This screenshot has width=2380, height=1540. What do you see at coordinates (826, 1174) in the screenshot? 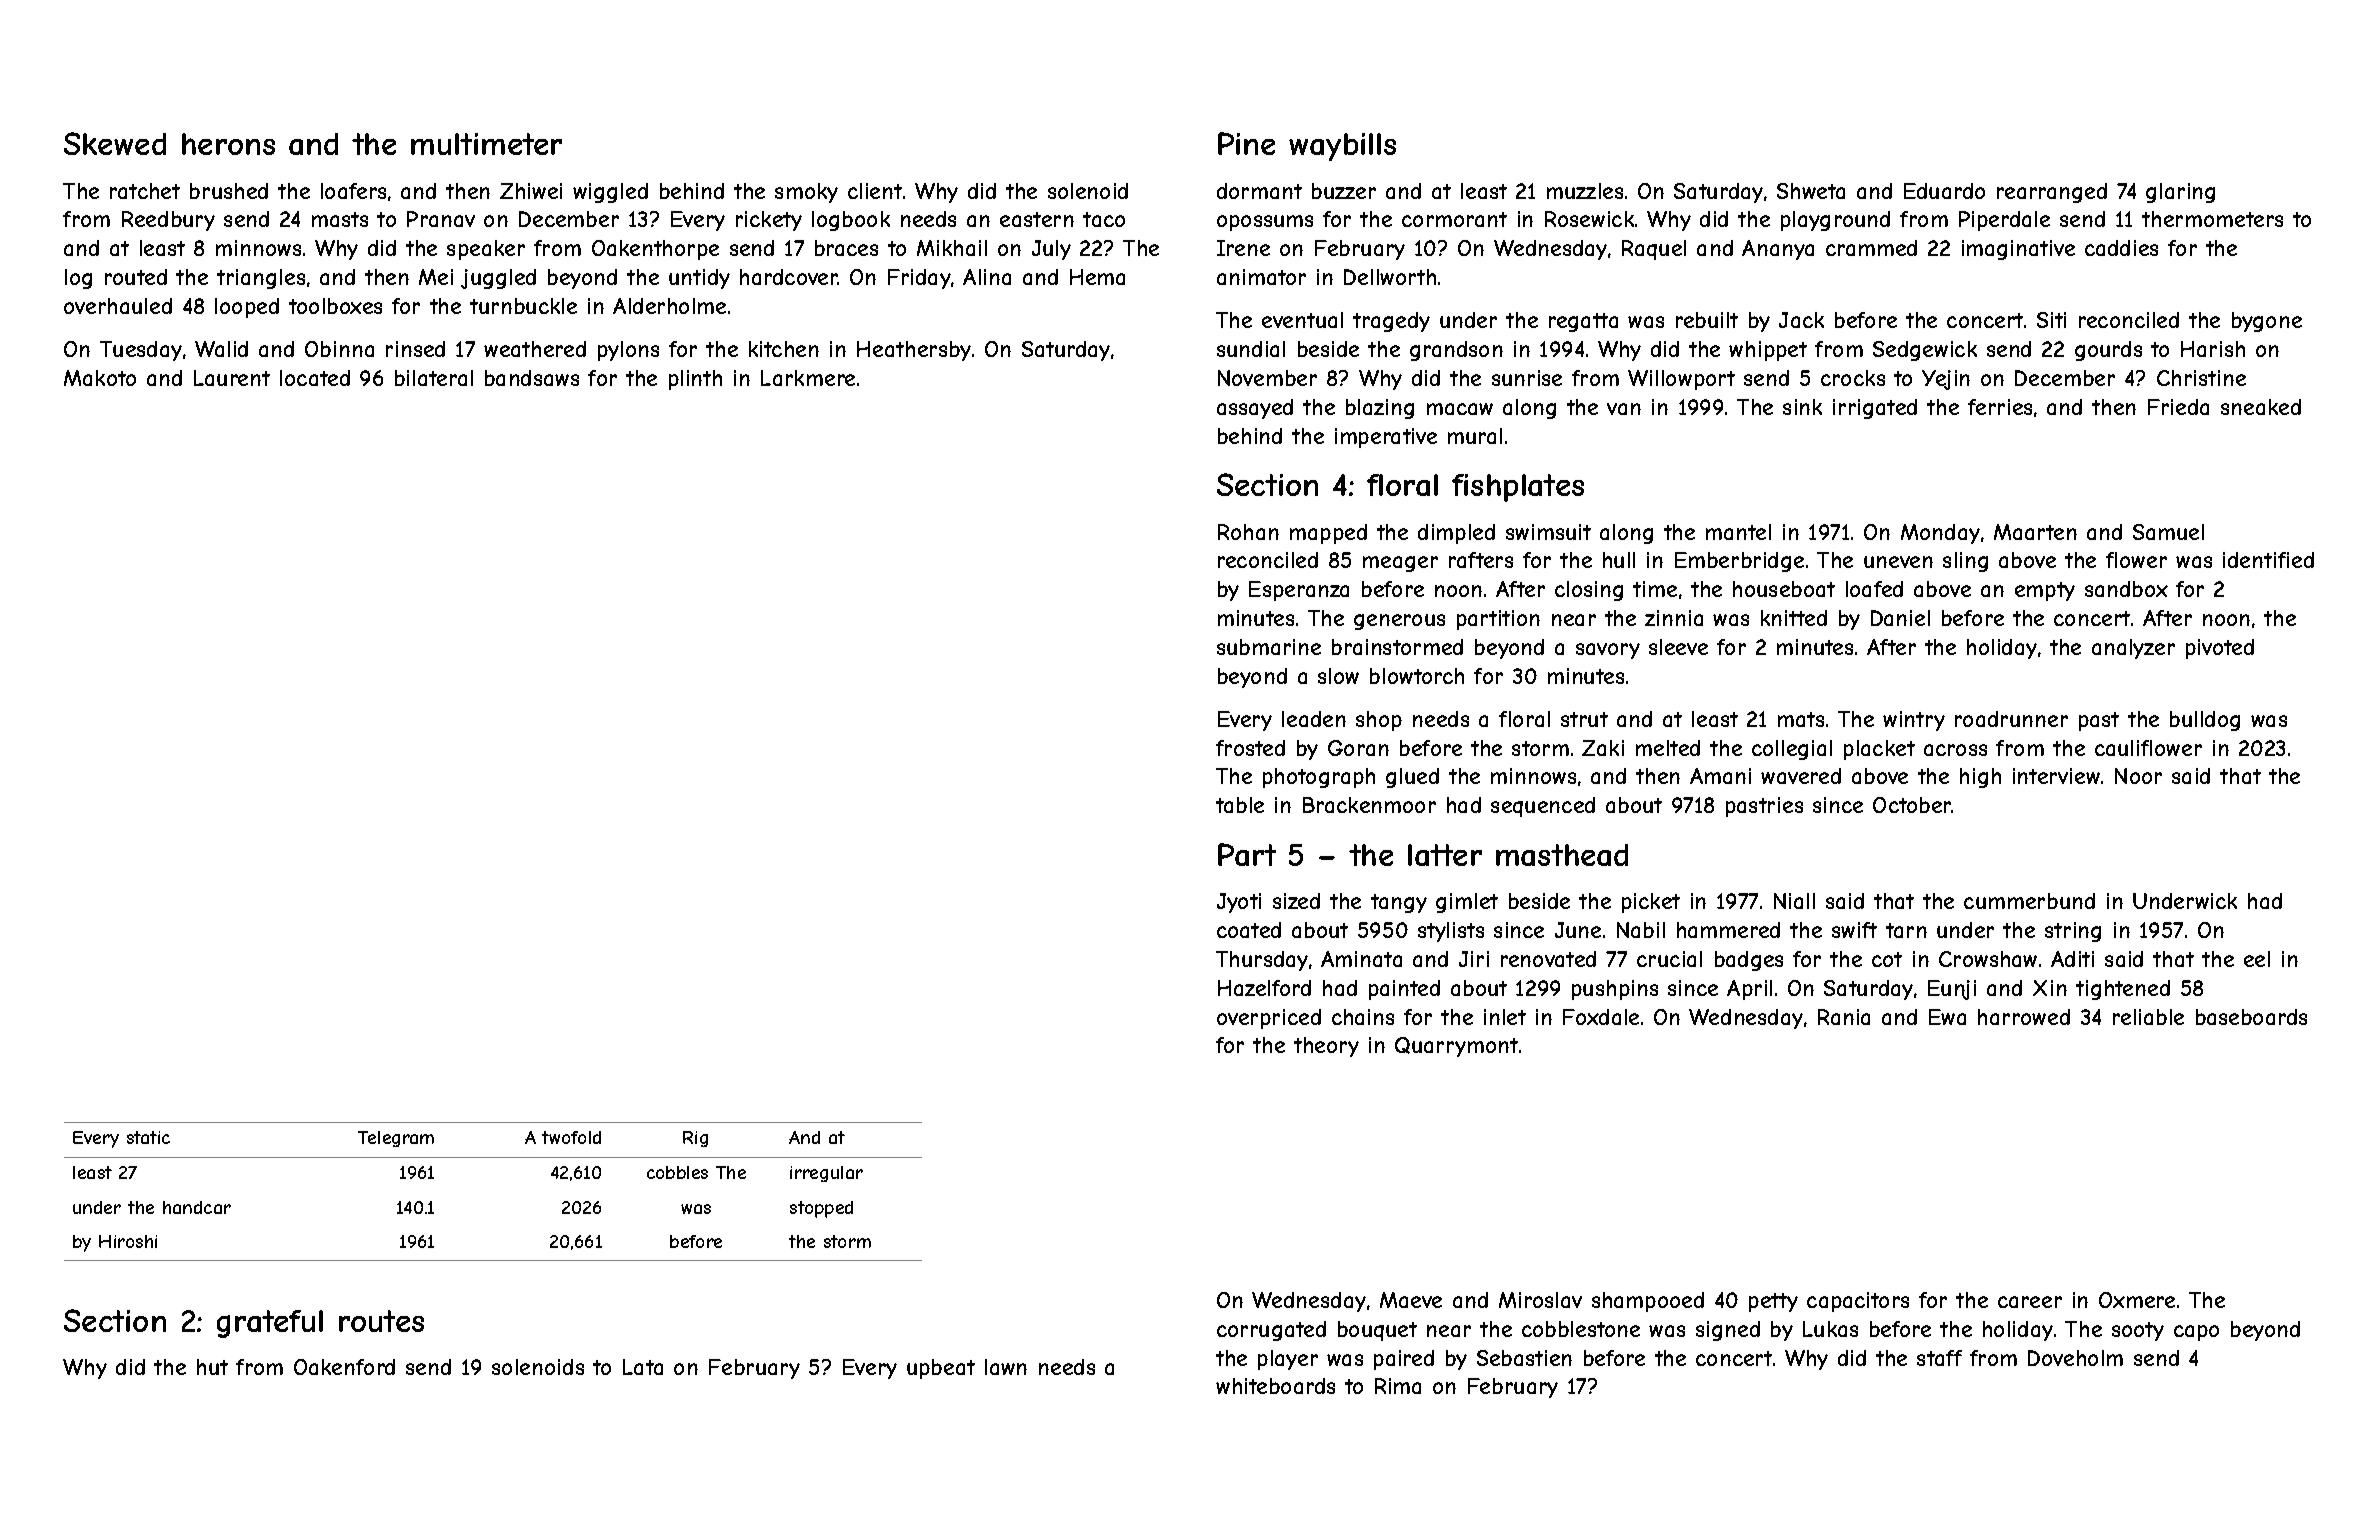
I see `irregular` at bounding box center [826, 1174].
